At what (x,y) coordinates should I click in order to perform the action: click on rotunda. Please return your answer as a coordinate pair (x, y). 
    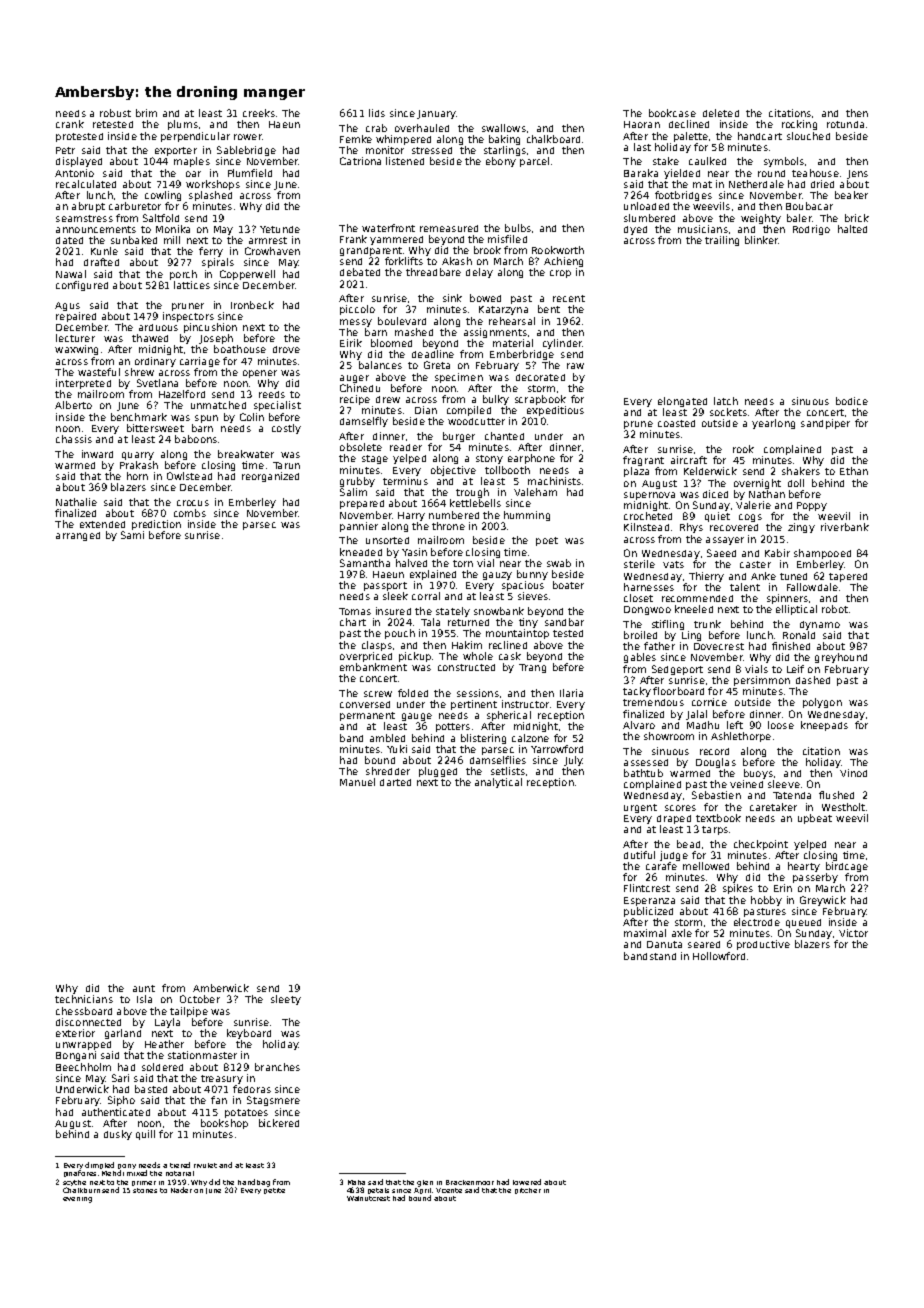
    Looking at the image, I should click on (845, 124).
